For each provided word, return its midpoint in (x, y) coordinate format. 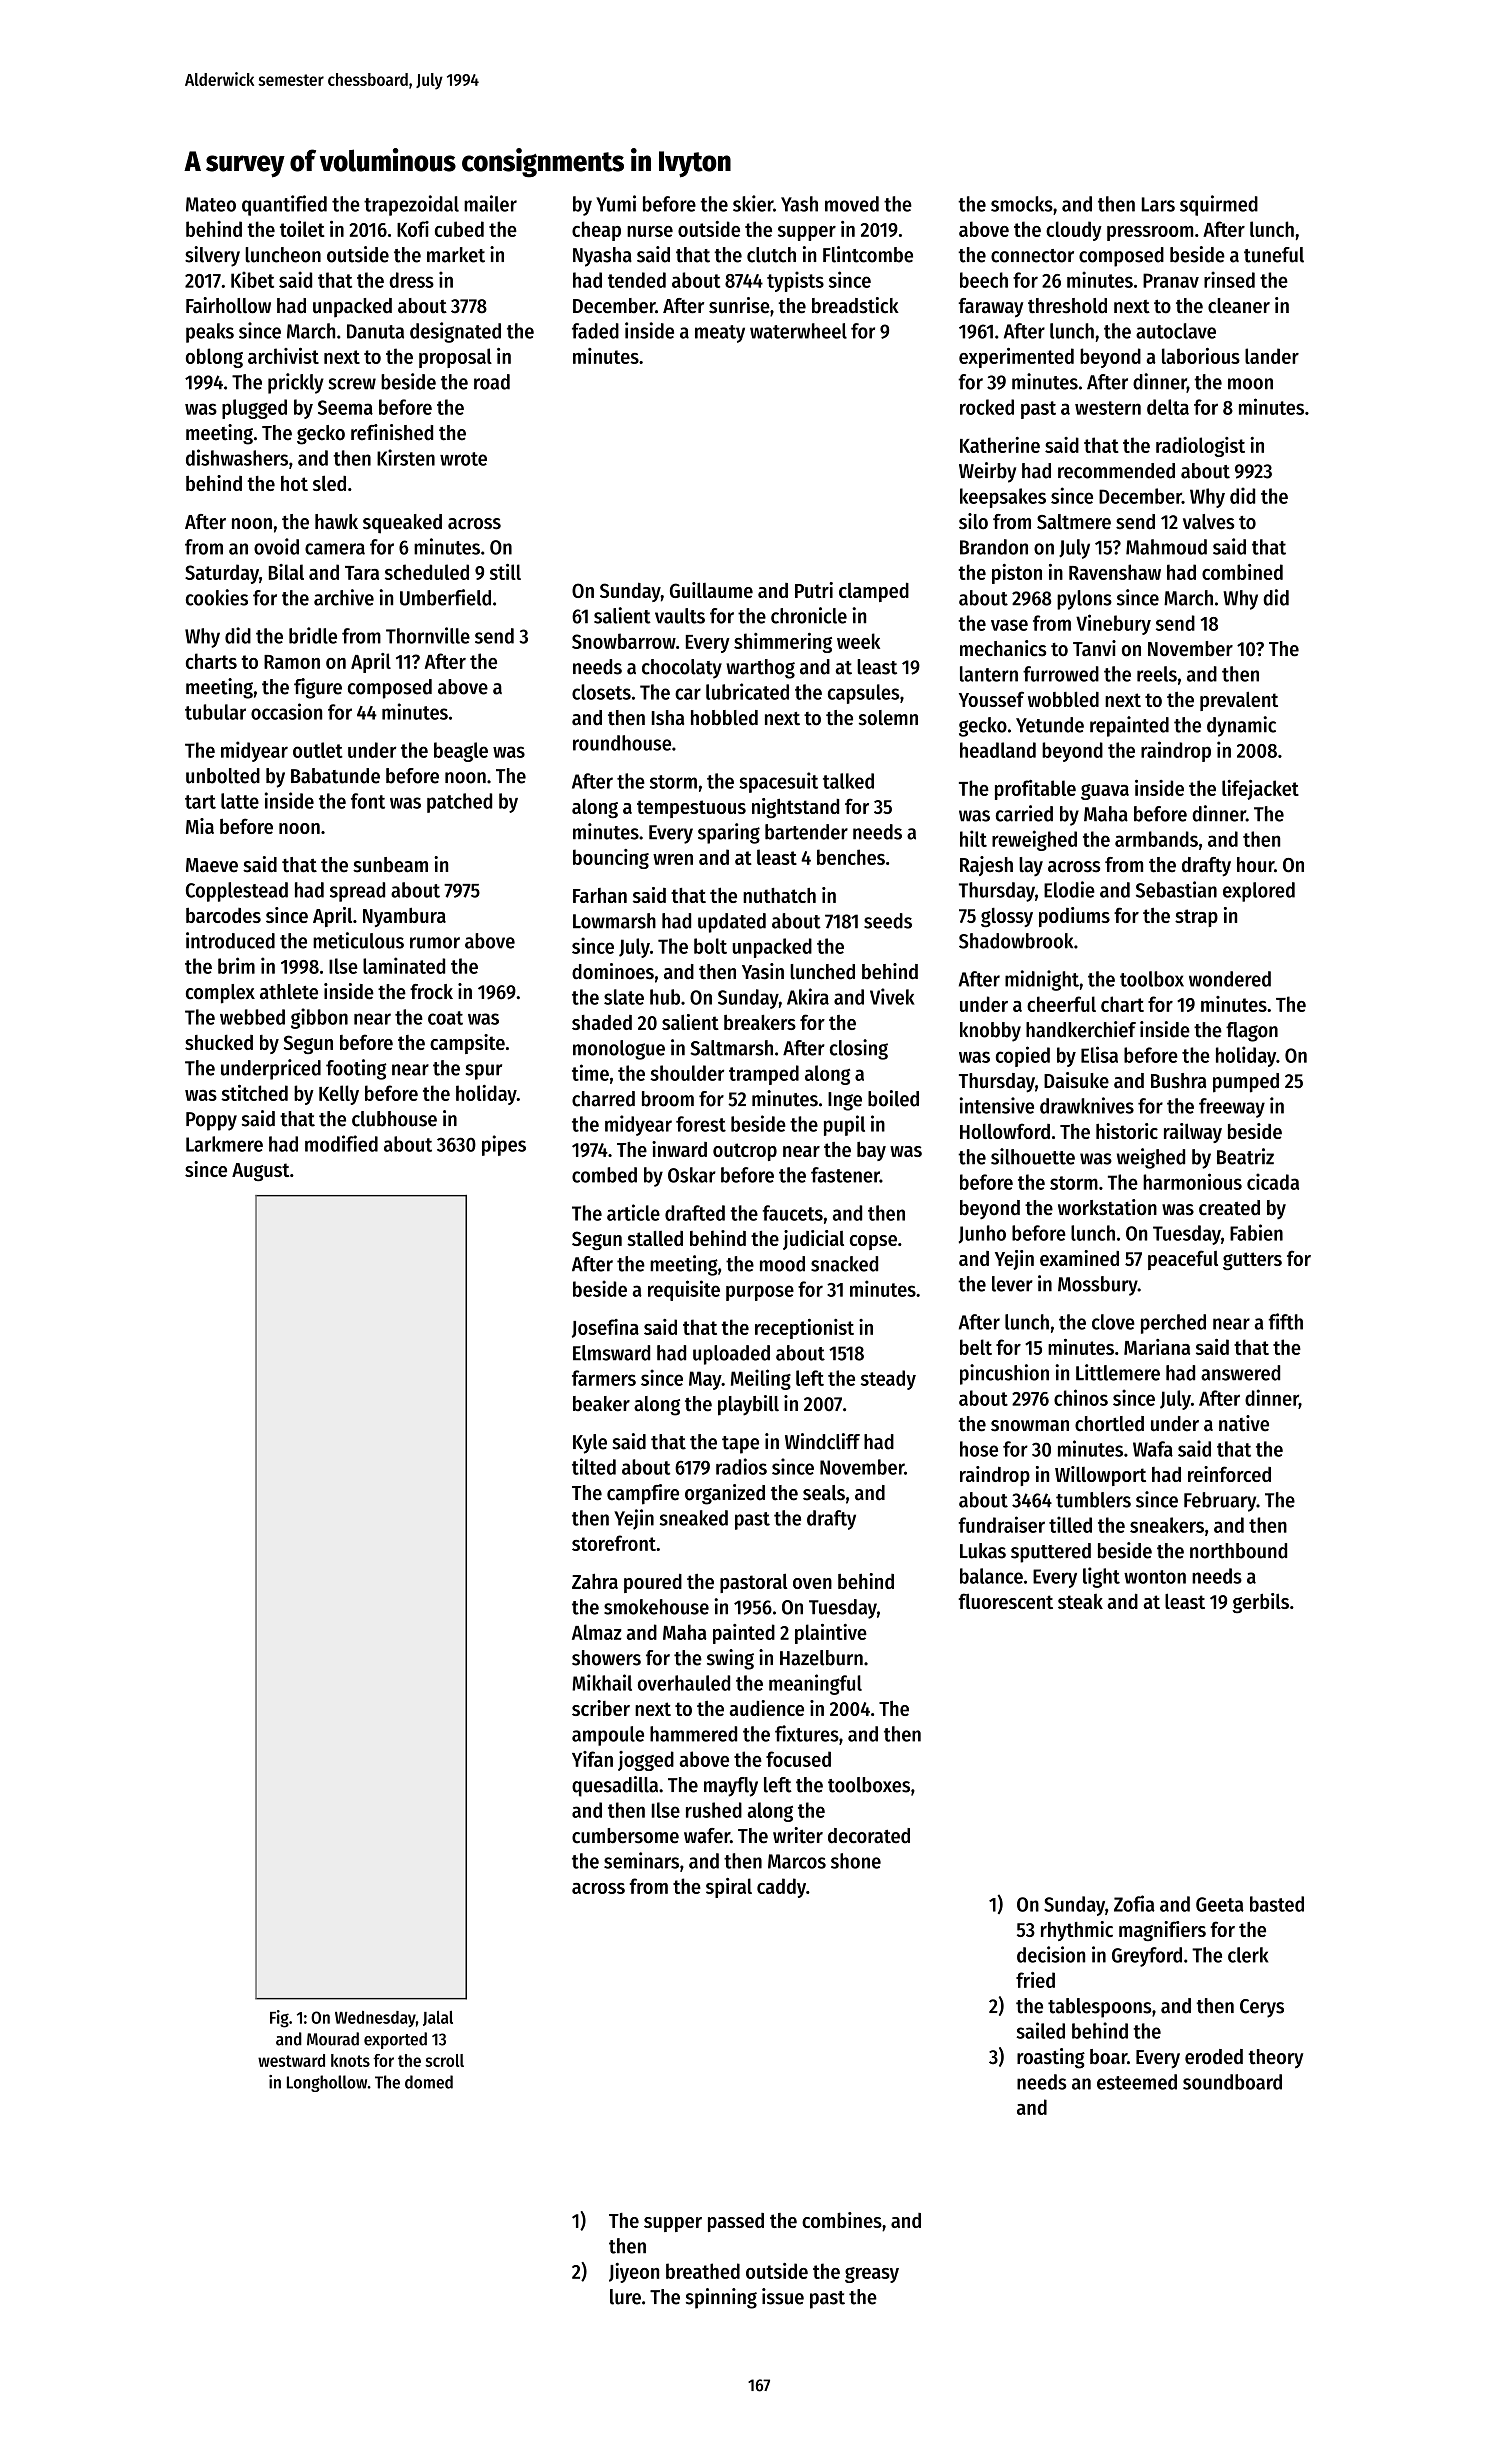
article (633, 1212)
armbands (1156, 839)
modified (341, 1143)
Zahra (595, 1581)
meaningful (815, 1684)
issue (783, 2296)
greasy (872, 2275)
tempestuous (691, 809)
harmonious (1192, 1181)
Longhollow (327, 2083)
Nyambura (404, 917)
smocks (1022, 204)
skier (753, 203)
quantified (284, 205)
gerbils (1261, 1603)
